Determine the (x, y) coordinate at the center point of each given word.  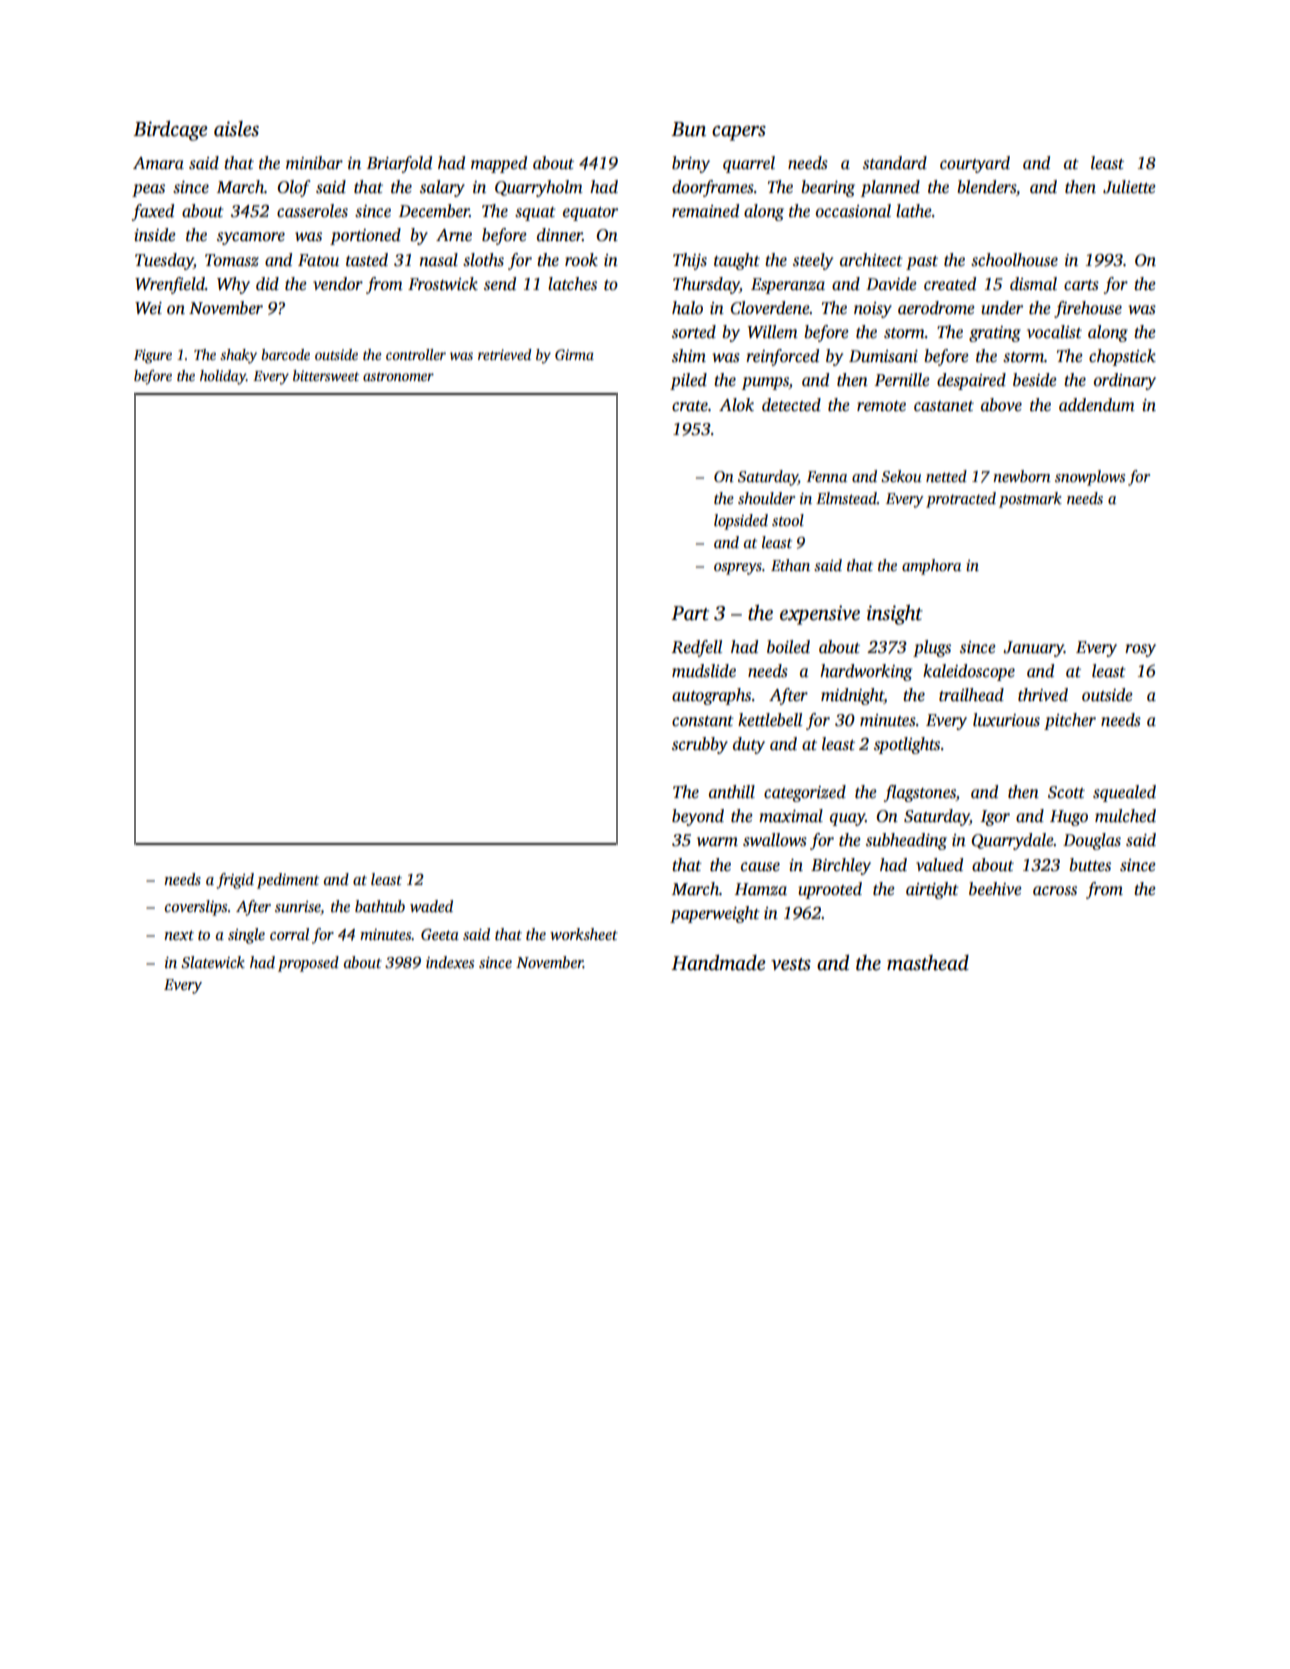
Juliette (1129, 187)
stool (788, 520)
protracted (961, 500)
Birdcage (170, 131)
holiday (223, 377)
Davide (891, 284)
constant (703, 721)
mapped (499, 164)
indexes (450, 962)
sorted (694, 332)
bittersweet (326, 375)
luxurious (1006, 720)
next (179, 935)
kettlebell (770, 720)
